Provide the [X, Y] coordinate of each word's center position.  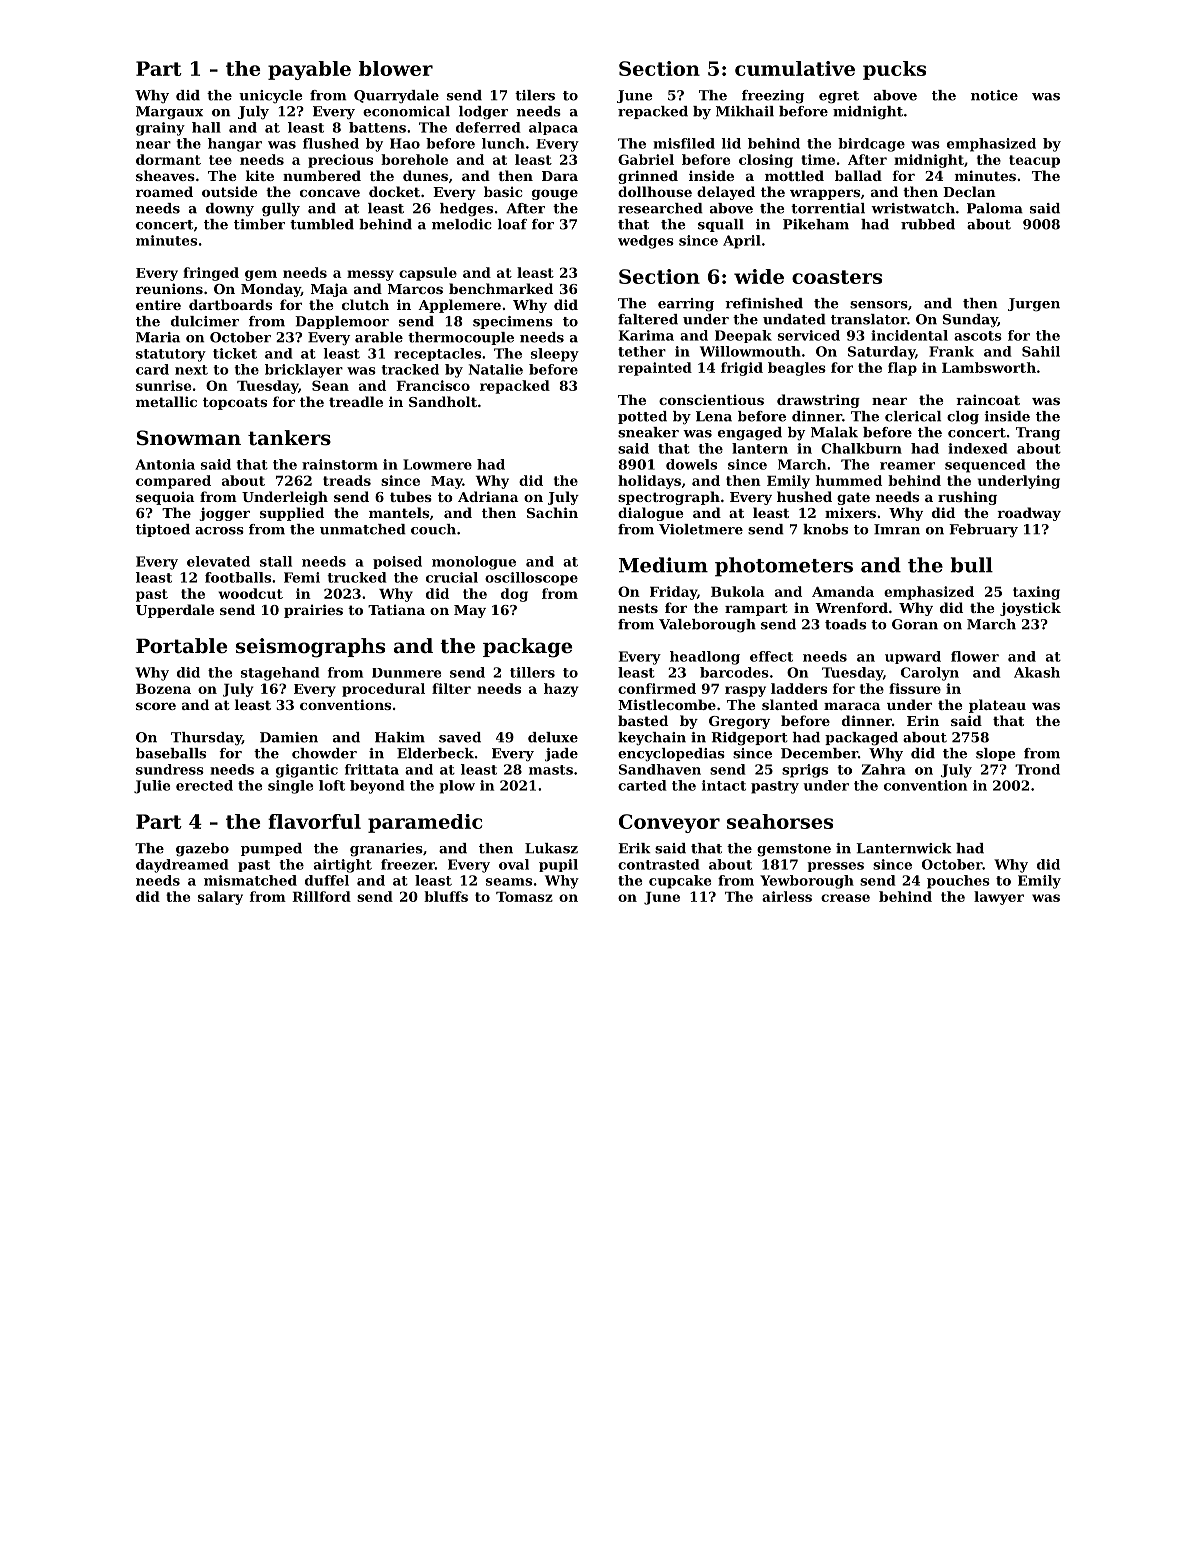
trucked [357, 577]
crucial [452, 577]
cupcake [680, 882]
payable [309, 70]
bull [971, 565]
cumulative [795, 68]
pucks [894, 70]
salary [220, 898]
